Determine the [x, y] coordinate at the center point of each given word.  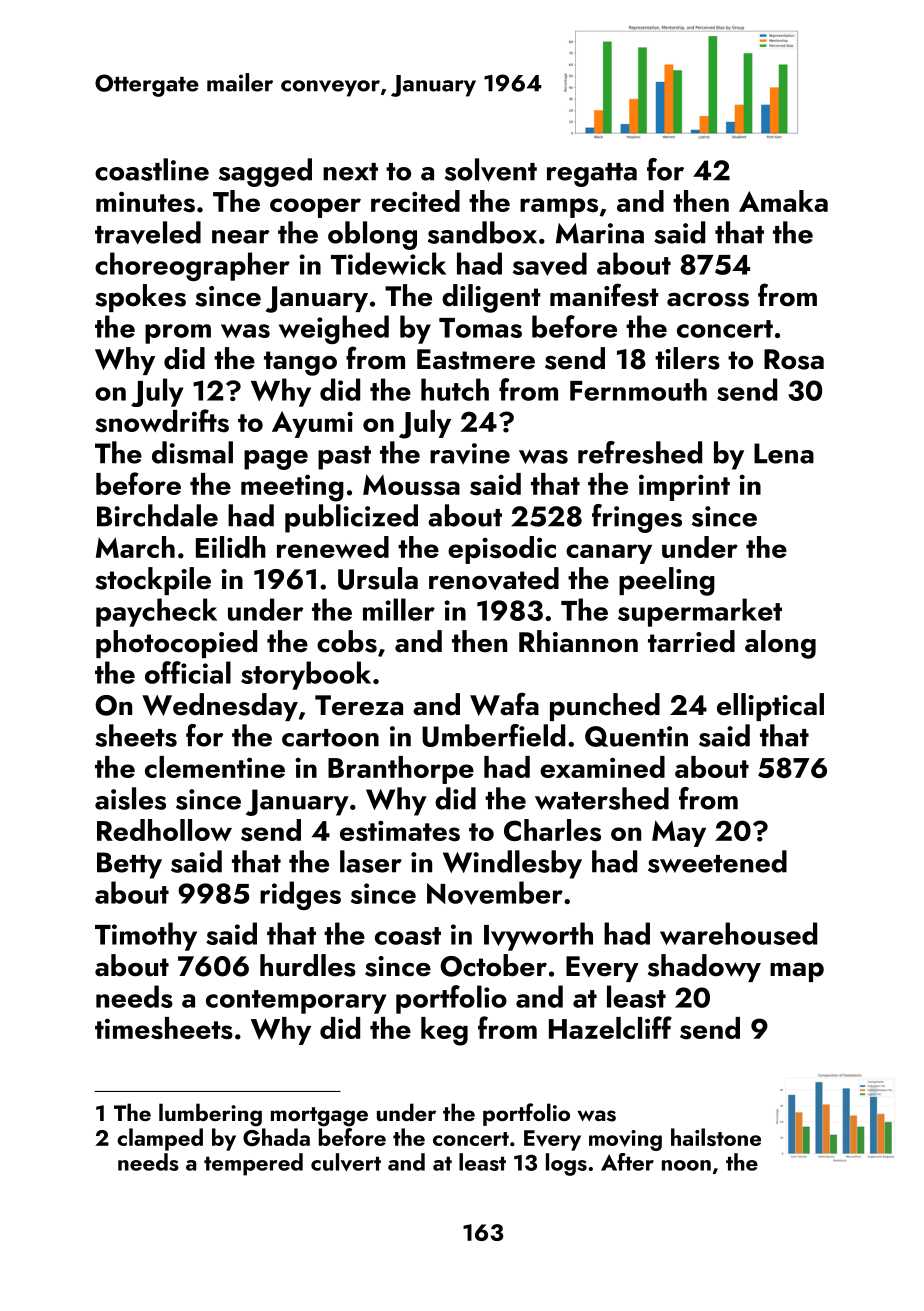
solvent [491, 170]
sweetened [717, 861]
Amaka [783, 201]
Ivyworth [538, 936]
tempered [253, 1164]
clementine [215, 767]
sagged [265, 172]
